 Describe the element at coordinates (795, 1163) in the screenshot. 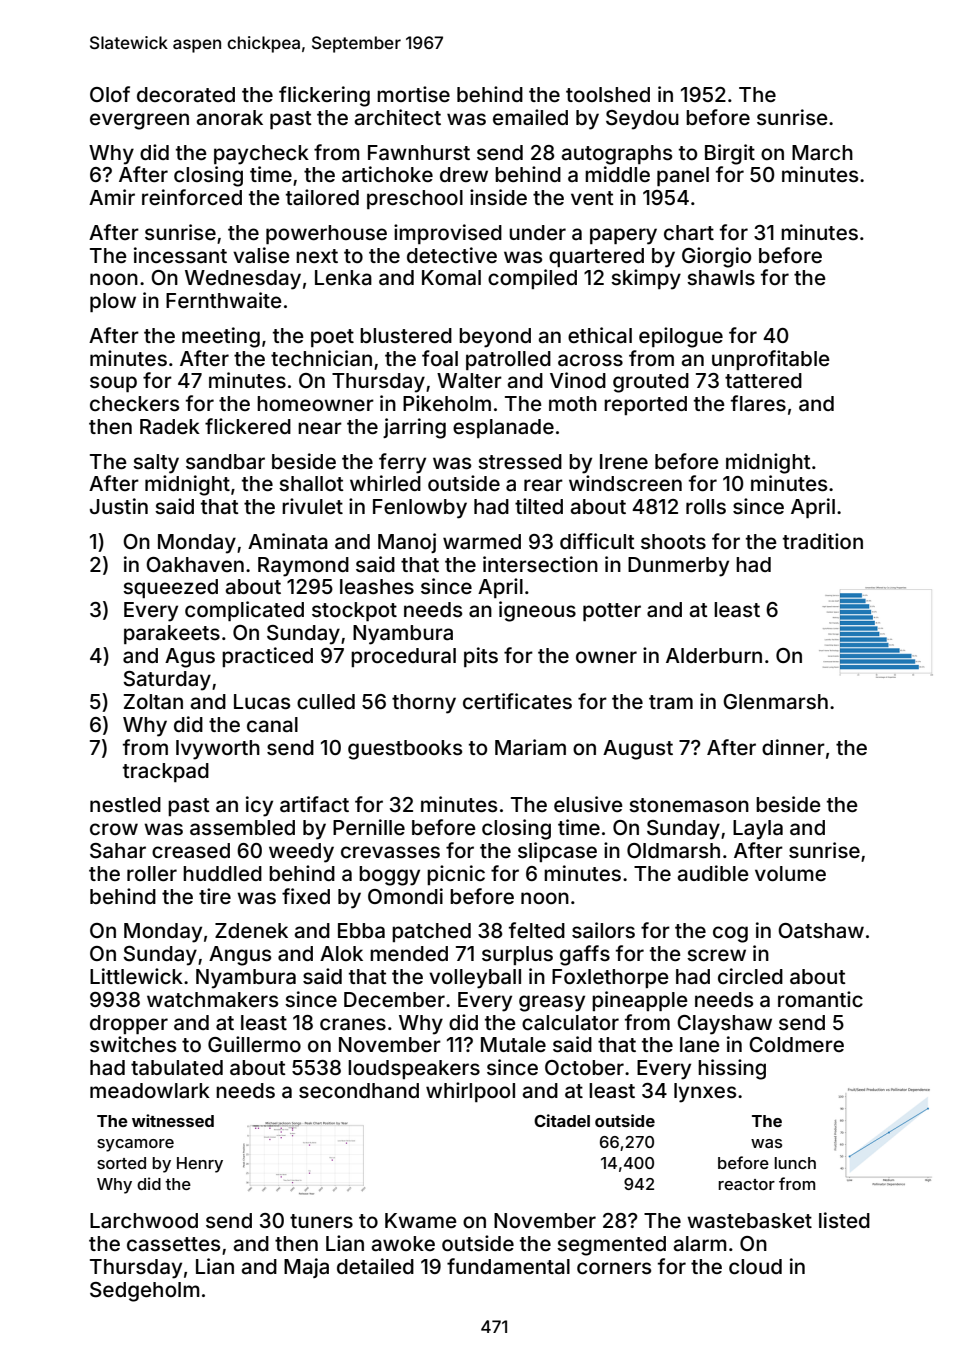

I see `lunch` at that location.
